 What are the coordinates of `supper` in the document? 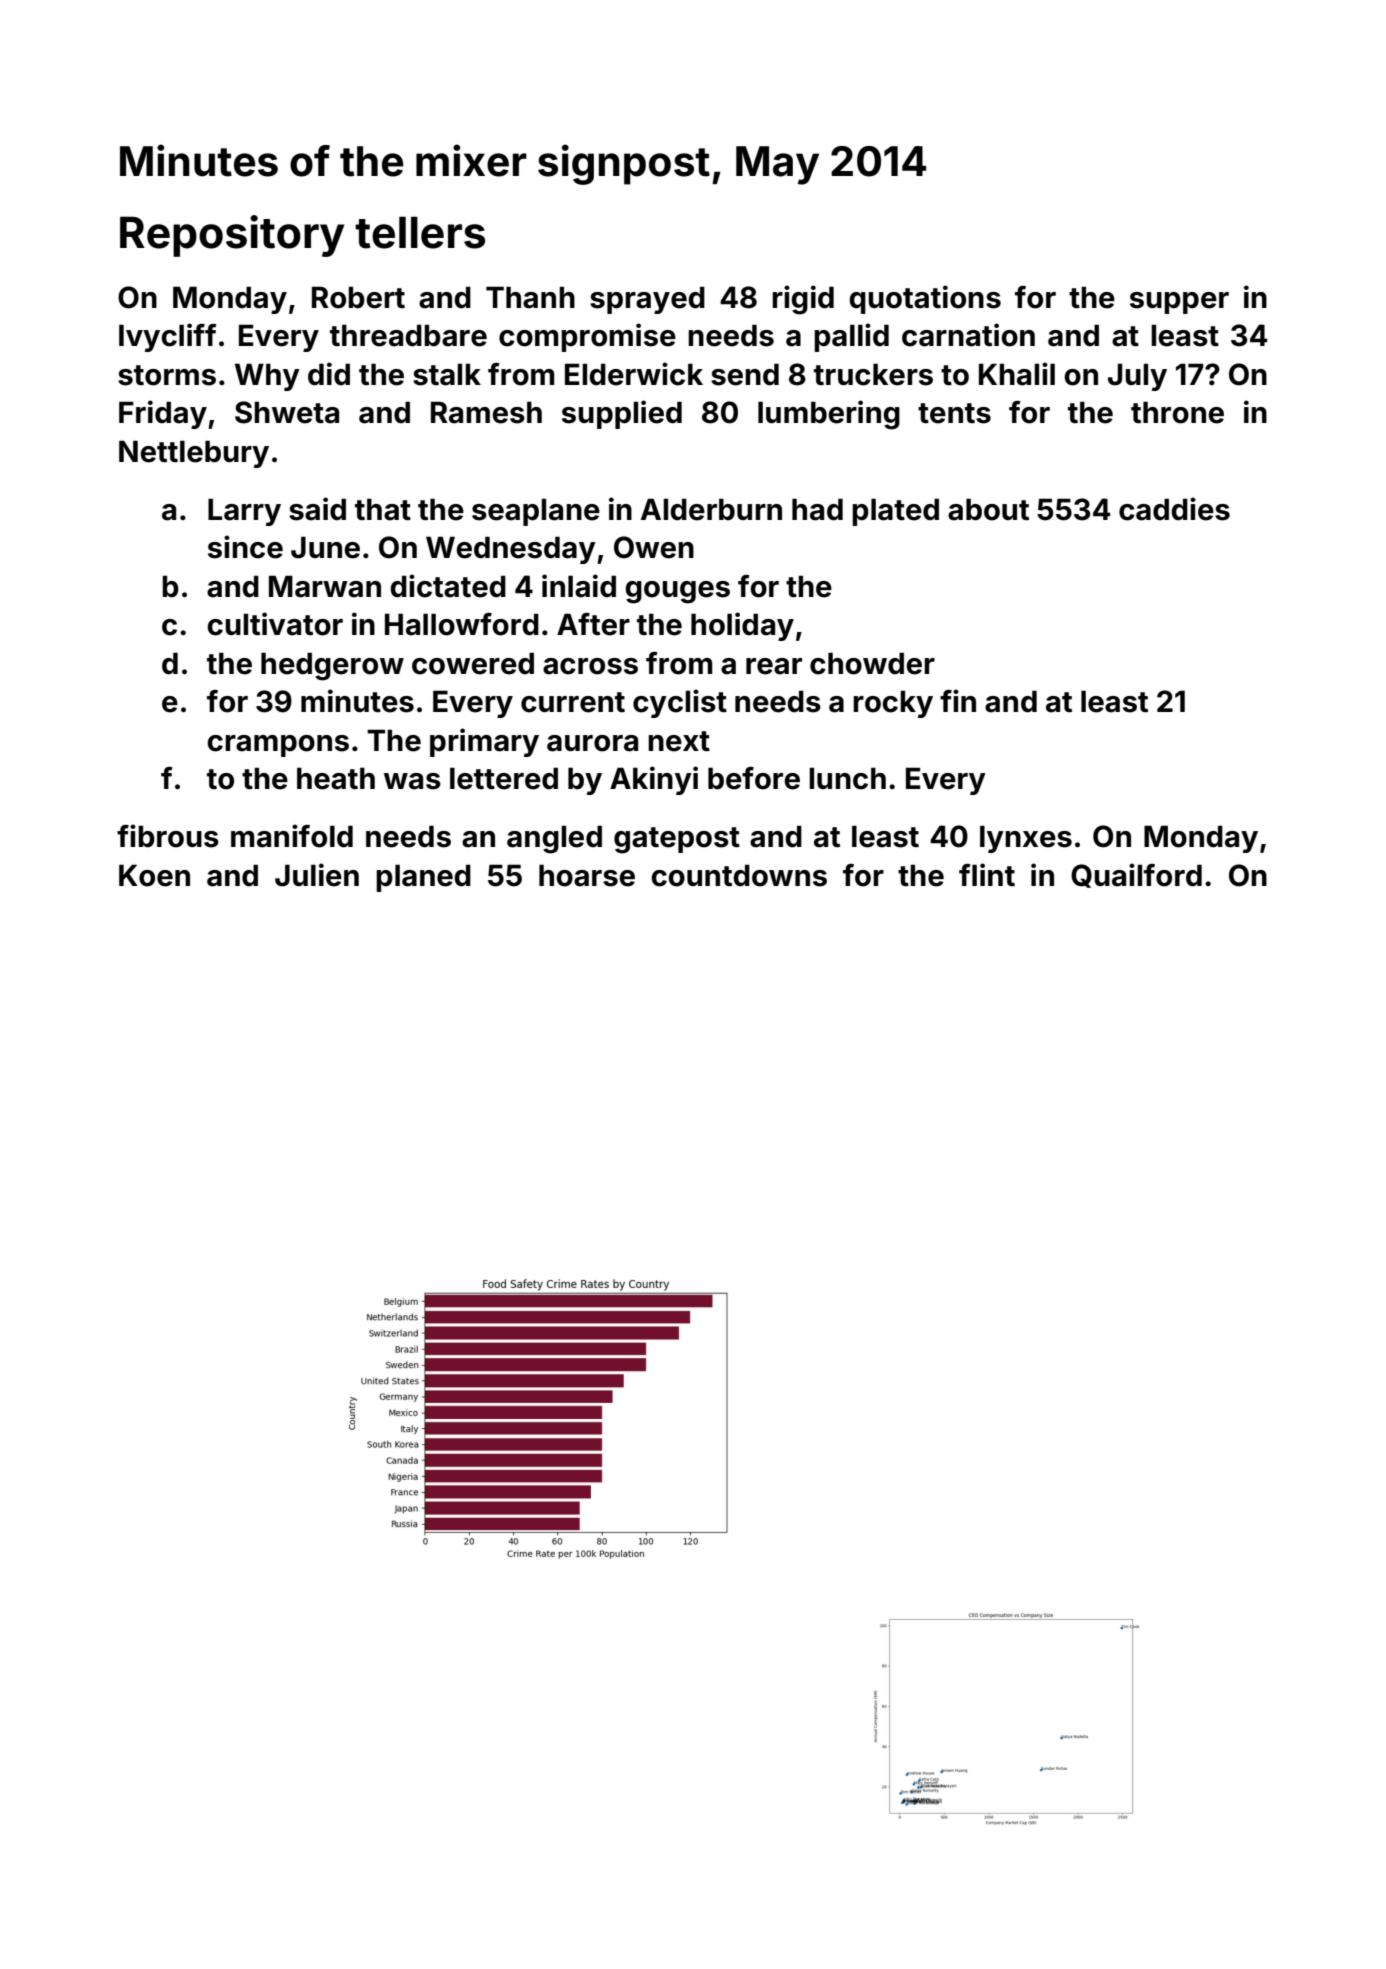 It's located at (1179, 303).
